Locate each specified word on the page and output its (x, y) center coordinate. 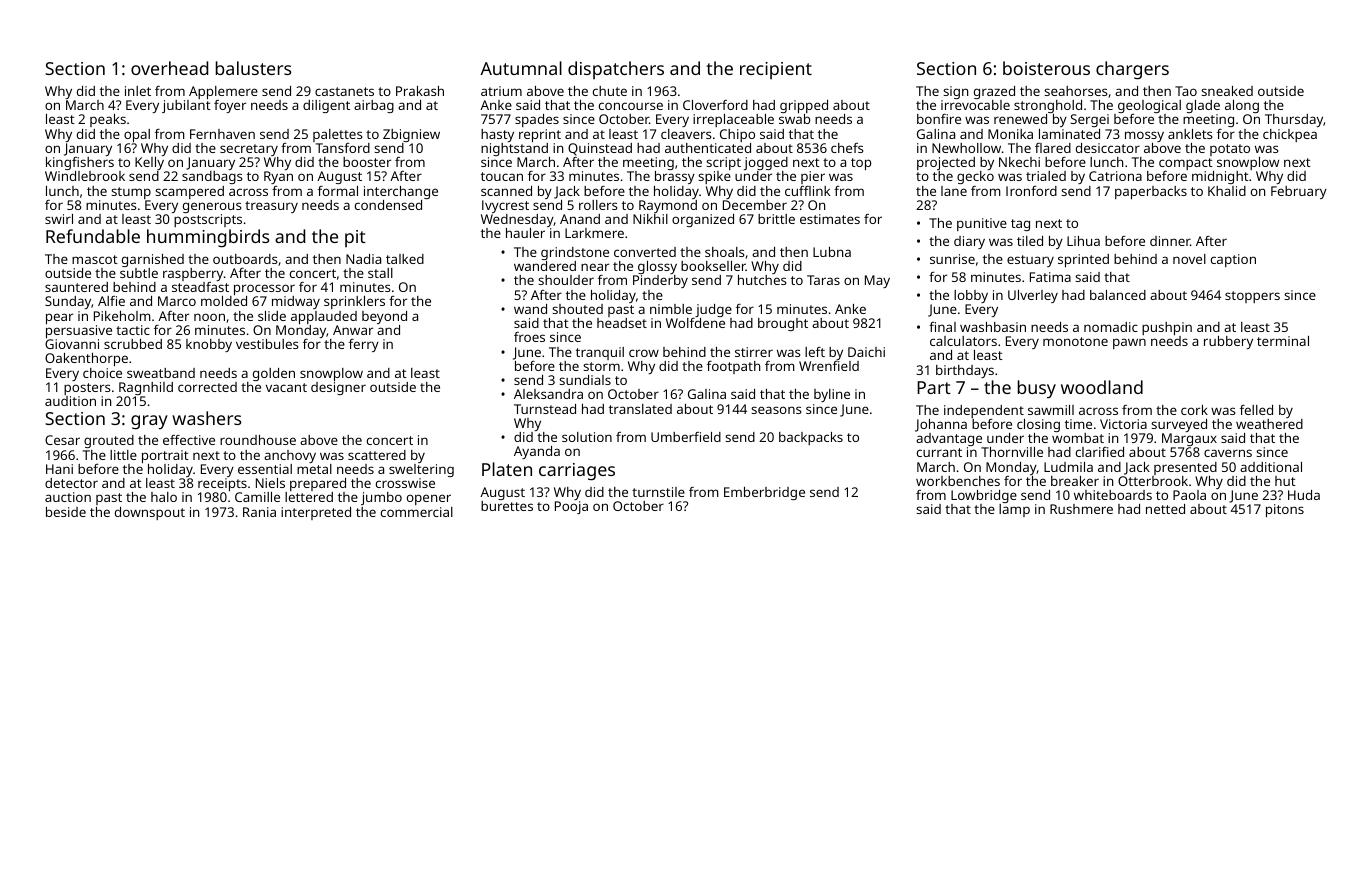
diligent (326, 106)
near (595, 267)
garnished (153, 260)
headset (622, 323)
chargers (1132, 70)
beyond (384, 317)
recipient (776, 70)
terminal (1283, 341)
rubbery (1228, 342)
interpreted (316, 513)
